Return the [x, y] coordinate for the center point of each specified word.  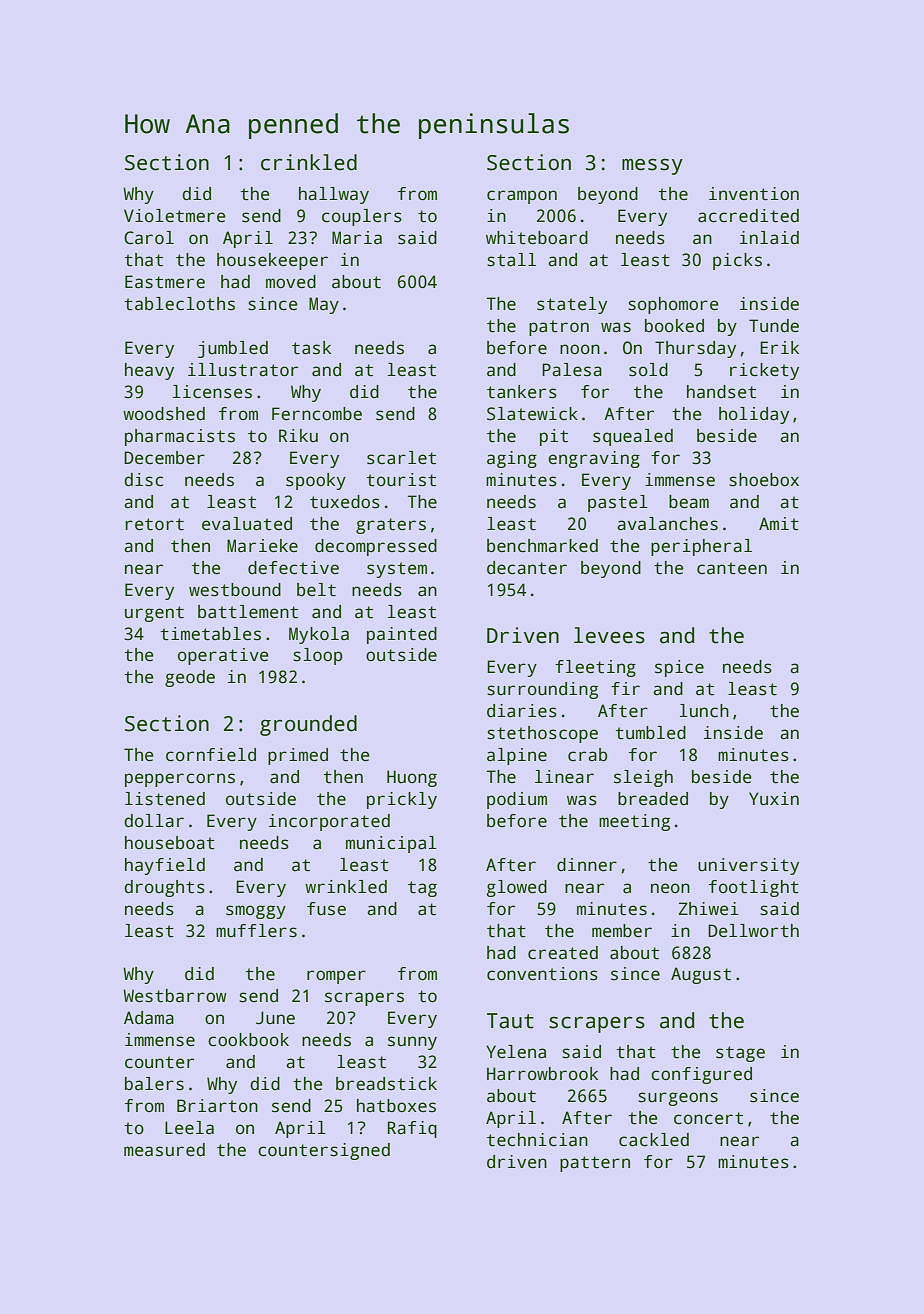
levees [609, 635]
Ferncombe [317, 414]
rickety [764, 371]
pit [554, 437]
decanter [527, 568]
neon [670, 888]
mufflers [256, 931]
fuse [326, 909]
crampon [522, 197]
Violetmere [175, 216]
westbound [235, 590]
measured [164, 1150]
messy [652, 166]
